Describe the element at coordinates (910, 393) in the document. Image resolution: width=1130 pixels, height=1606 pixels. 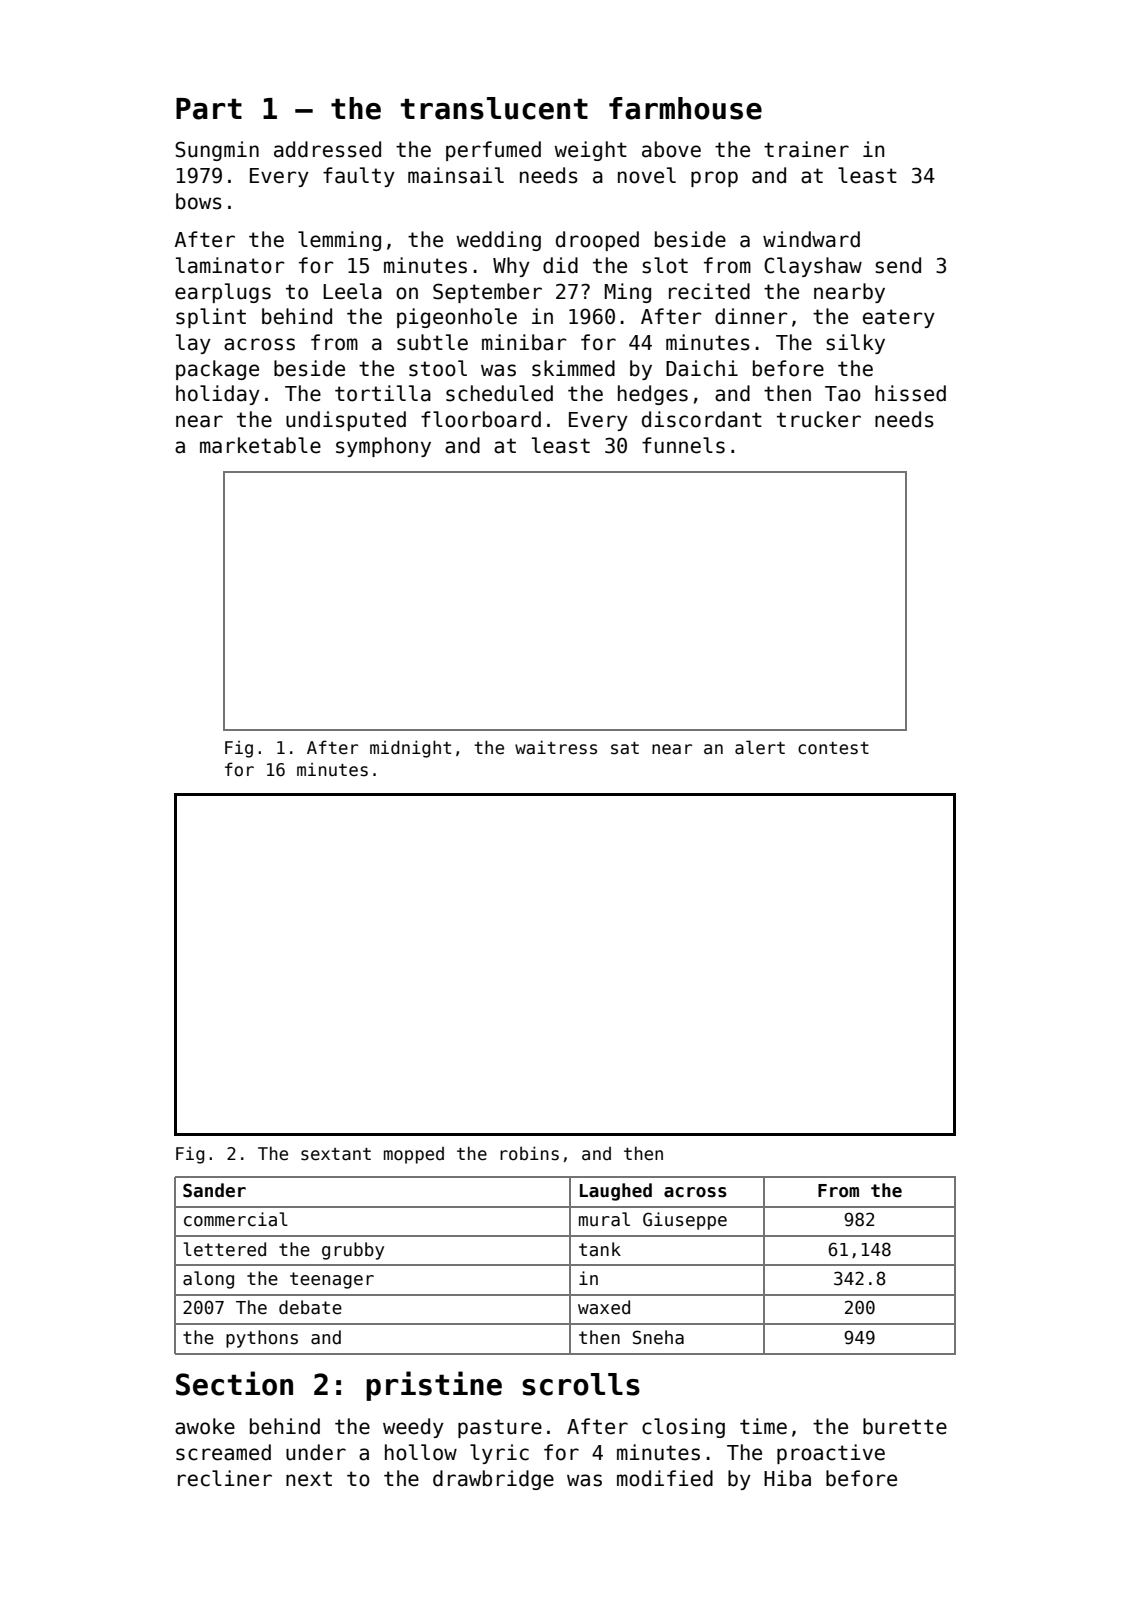
I see `hissed` at that location.
